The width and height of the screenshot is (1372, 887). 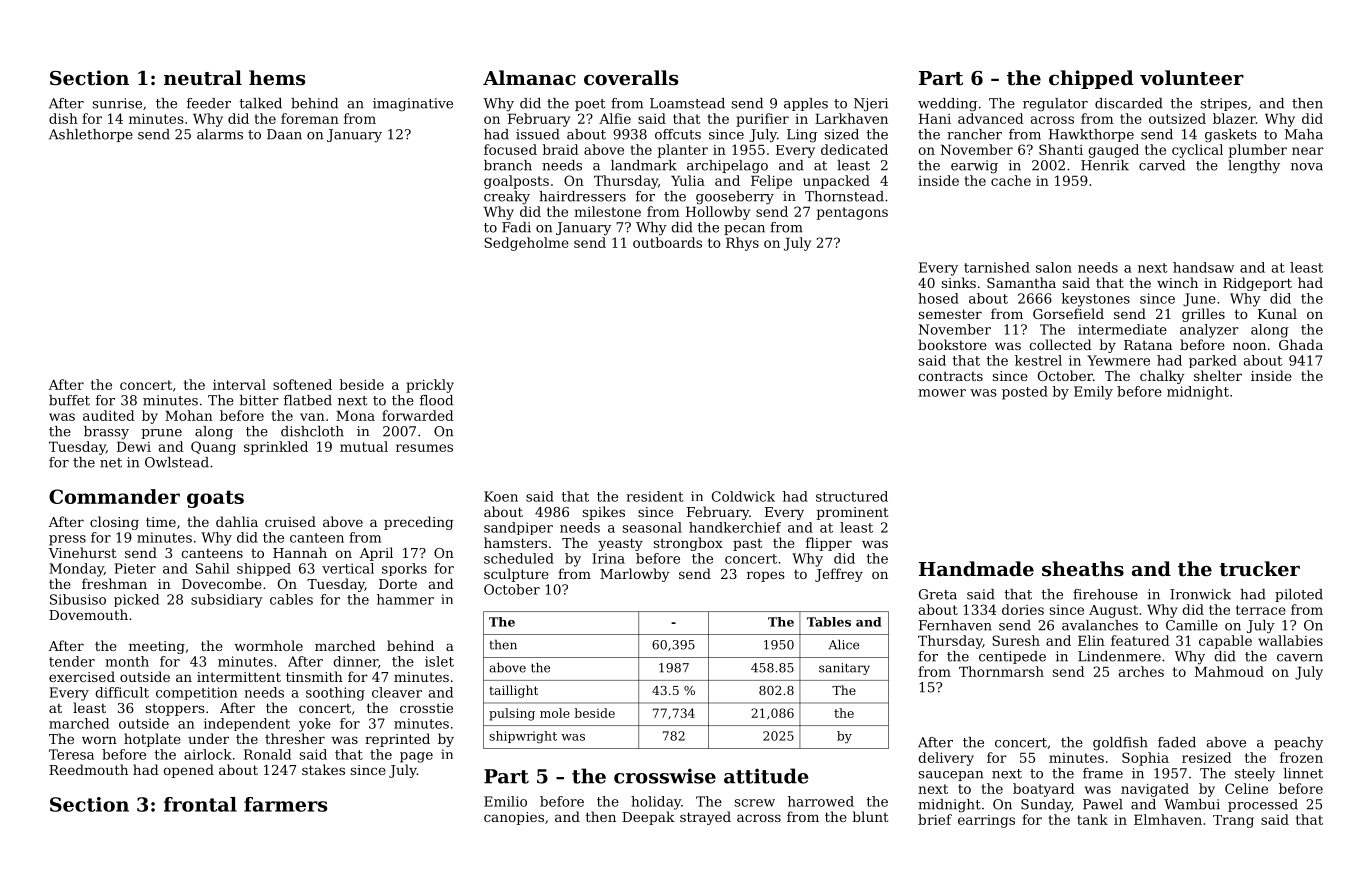 I want to click on piloted, so click(x=1299, y=595).
